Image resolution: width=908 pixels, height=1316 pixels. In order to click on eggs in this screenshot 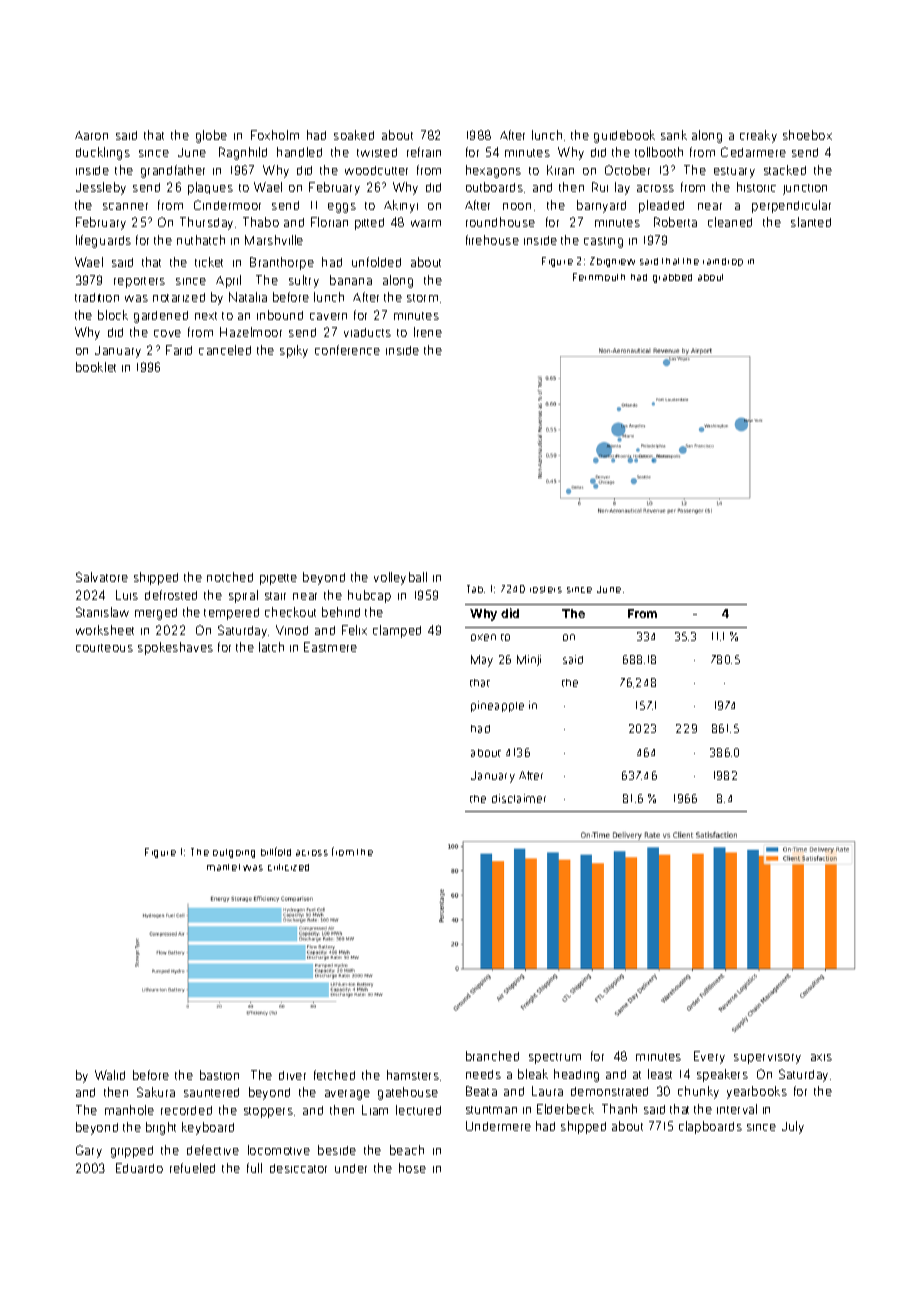, I will do `click(342, 208)`.
